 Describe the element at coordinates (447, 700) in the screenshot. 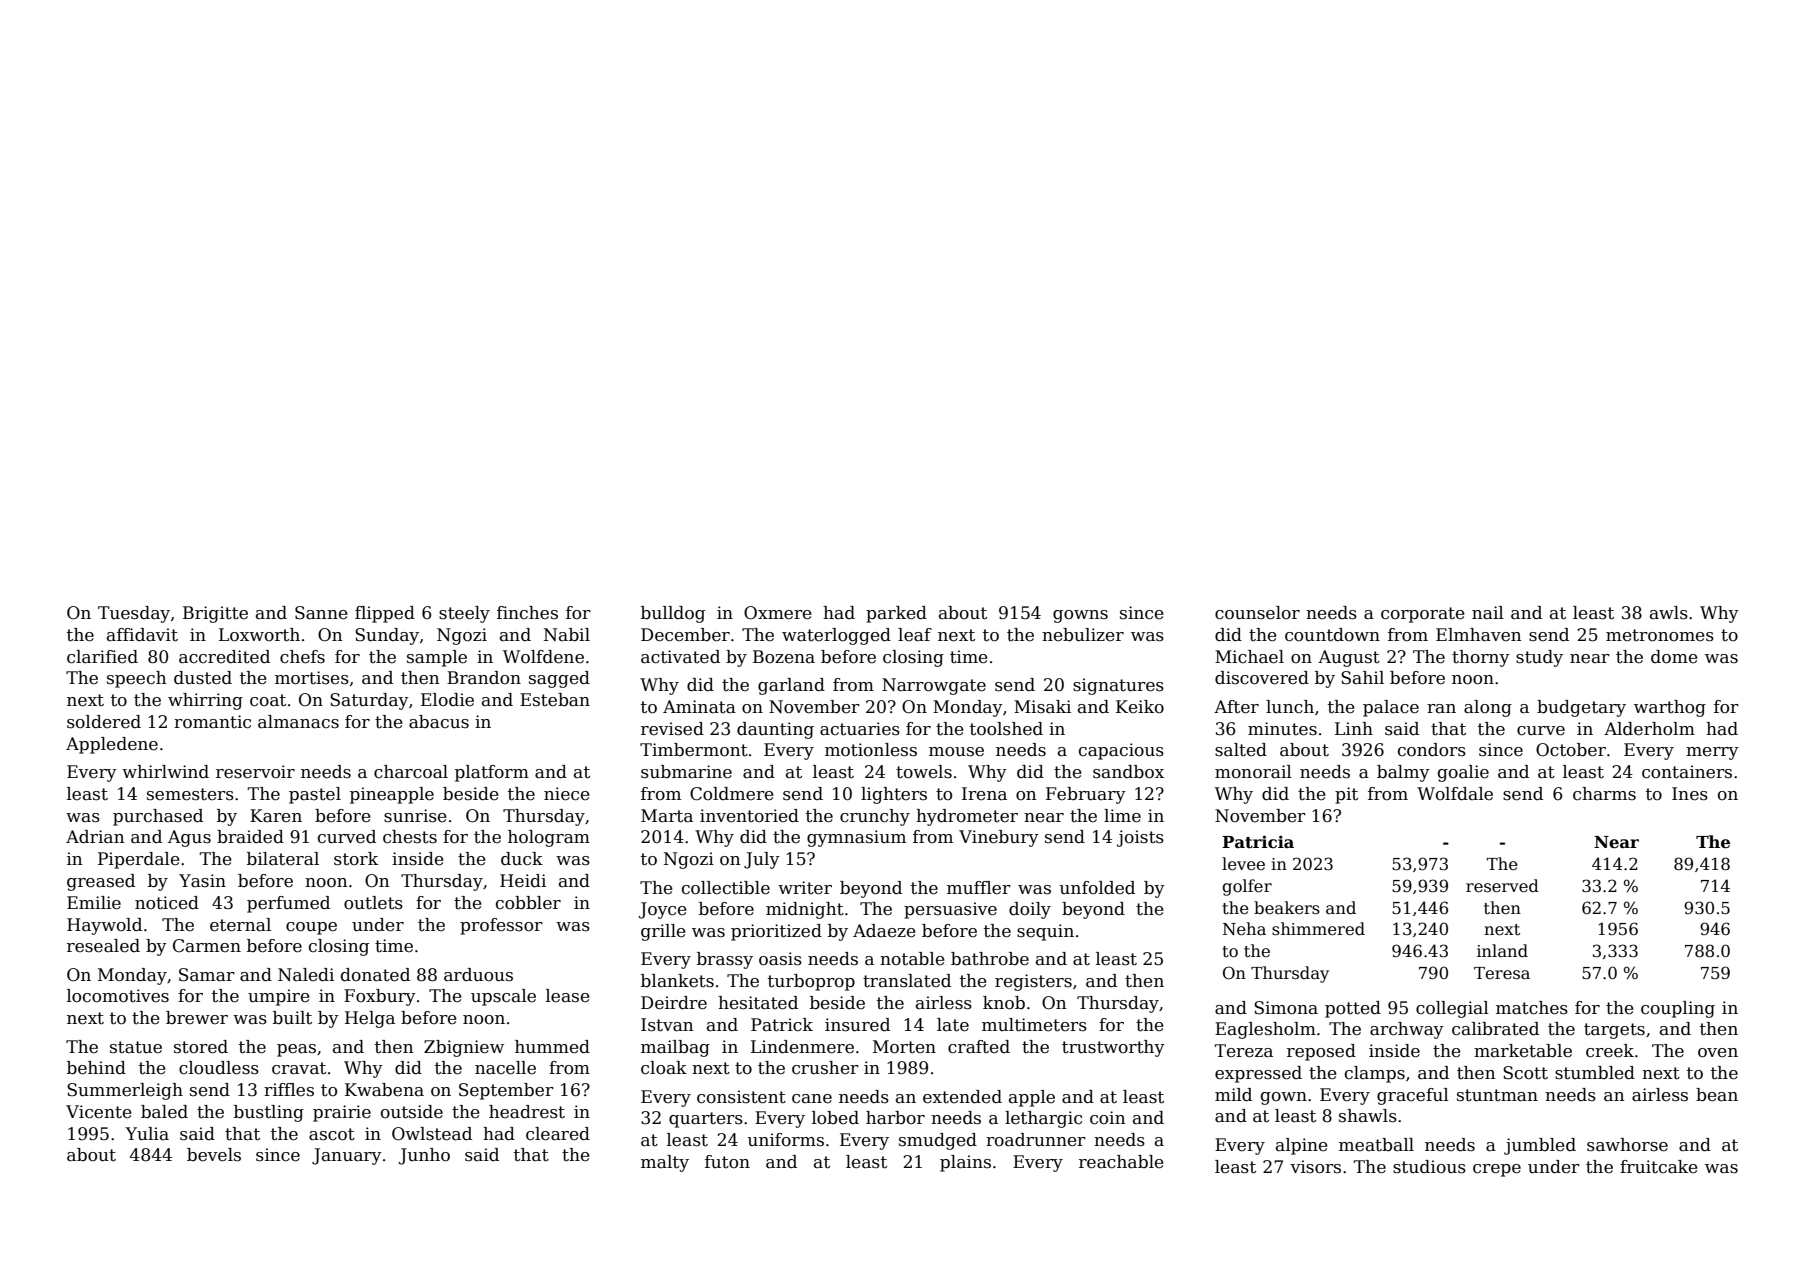

I see `Elodie` at that location.
